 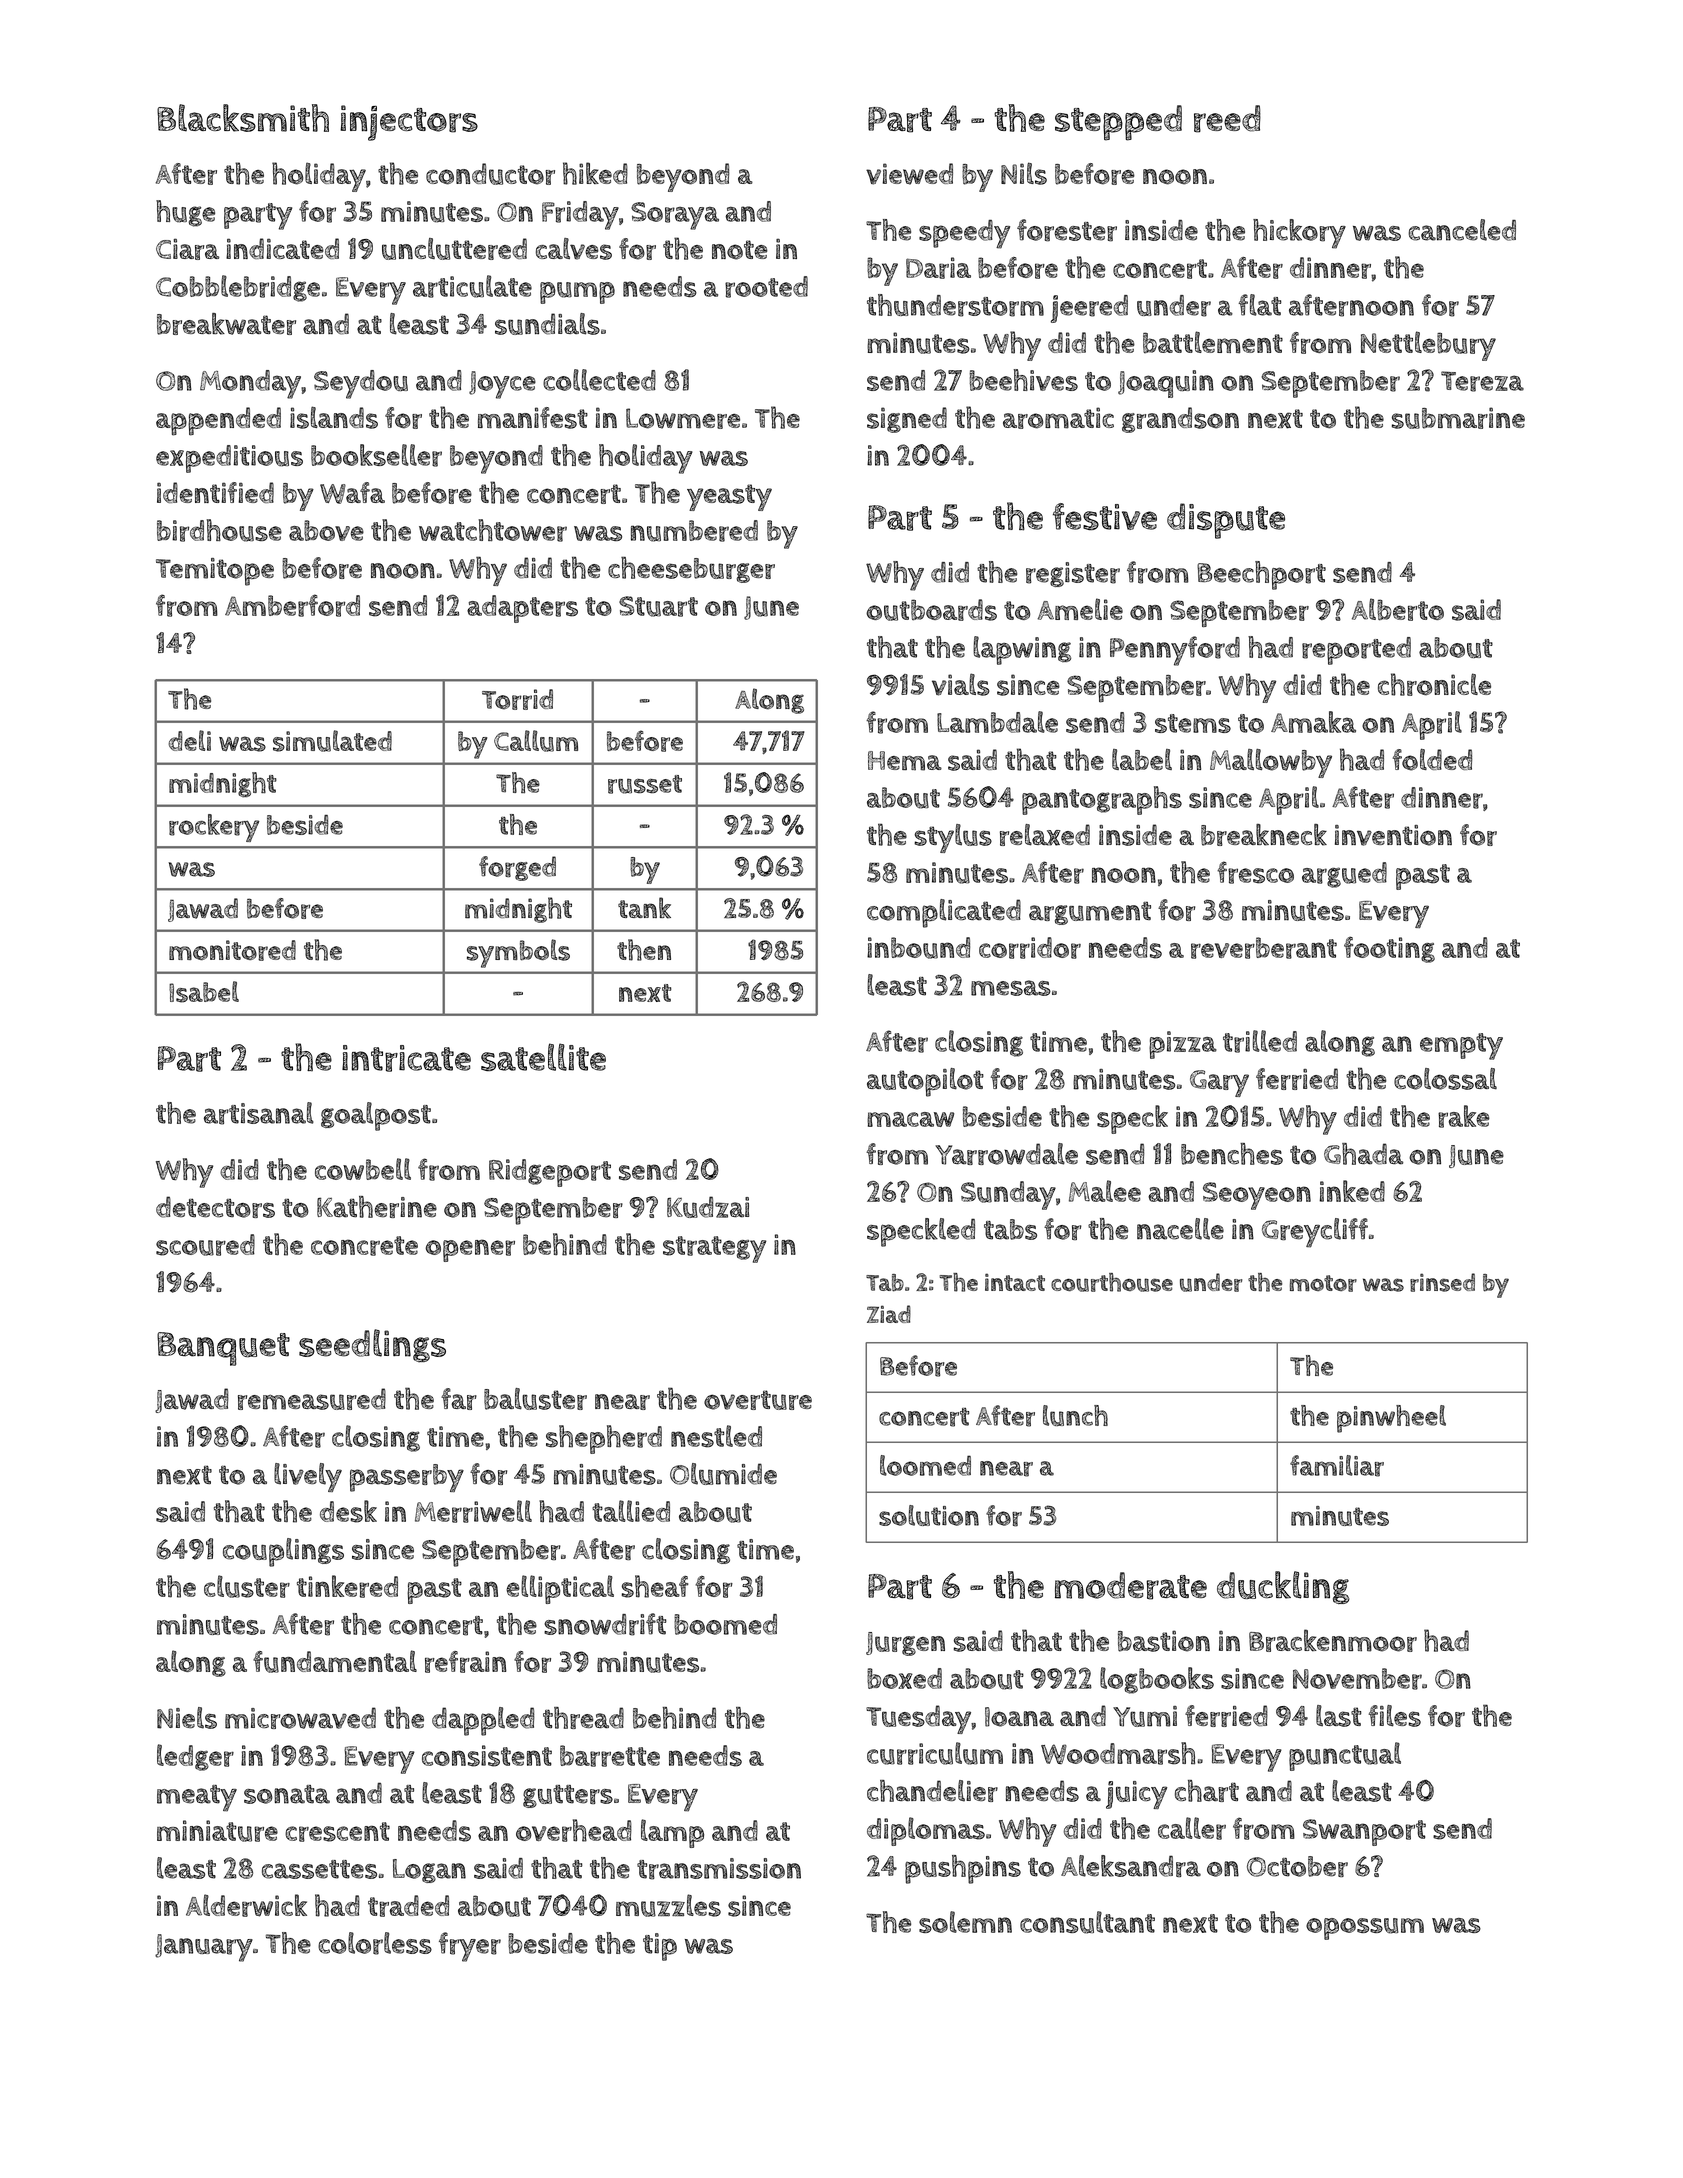 What do you see at coordinates (375, 1943) in the image?
I see `colorless` at bounding box center [375, 1943].
